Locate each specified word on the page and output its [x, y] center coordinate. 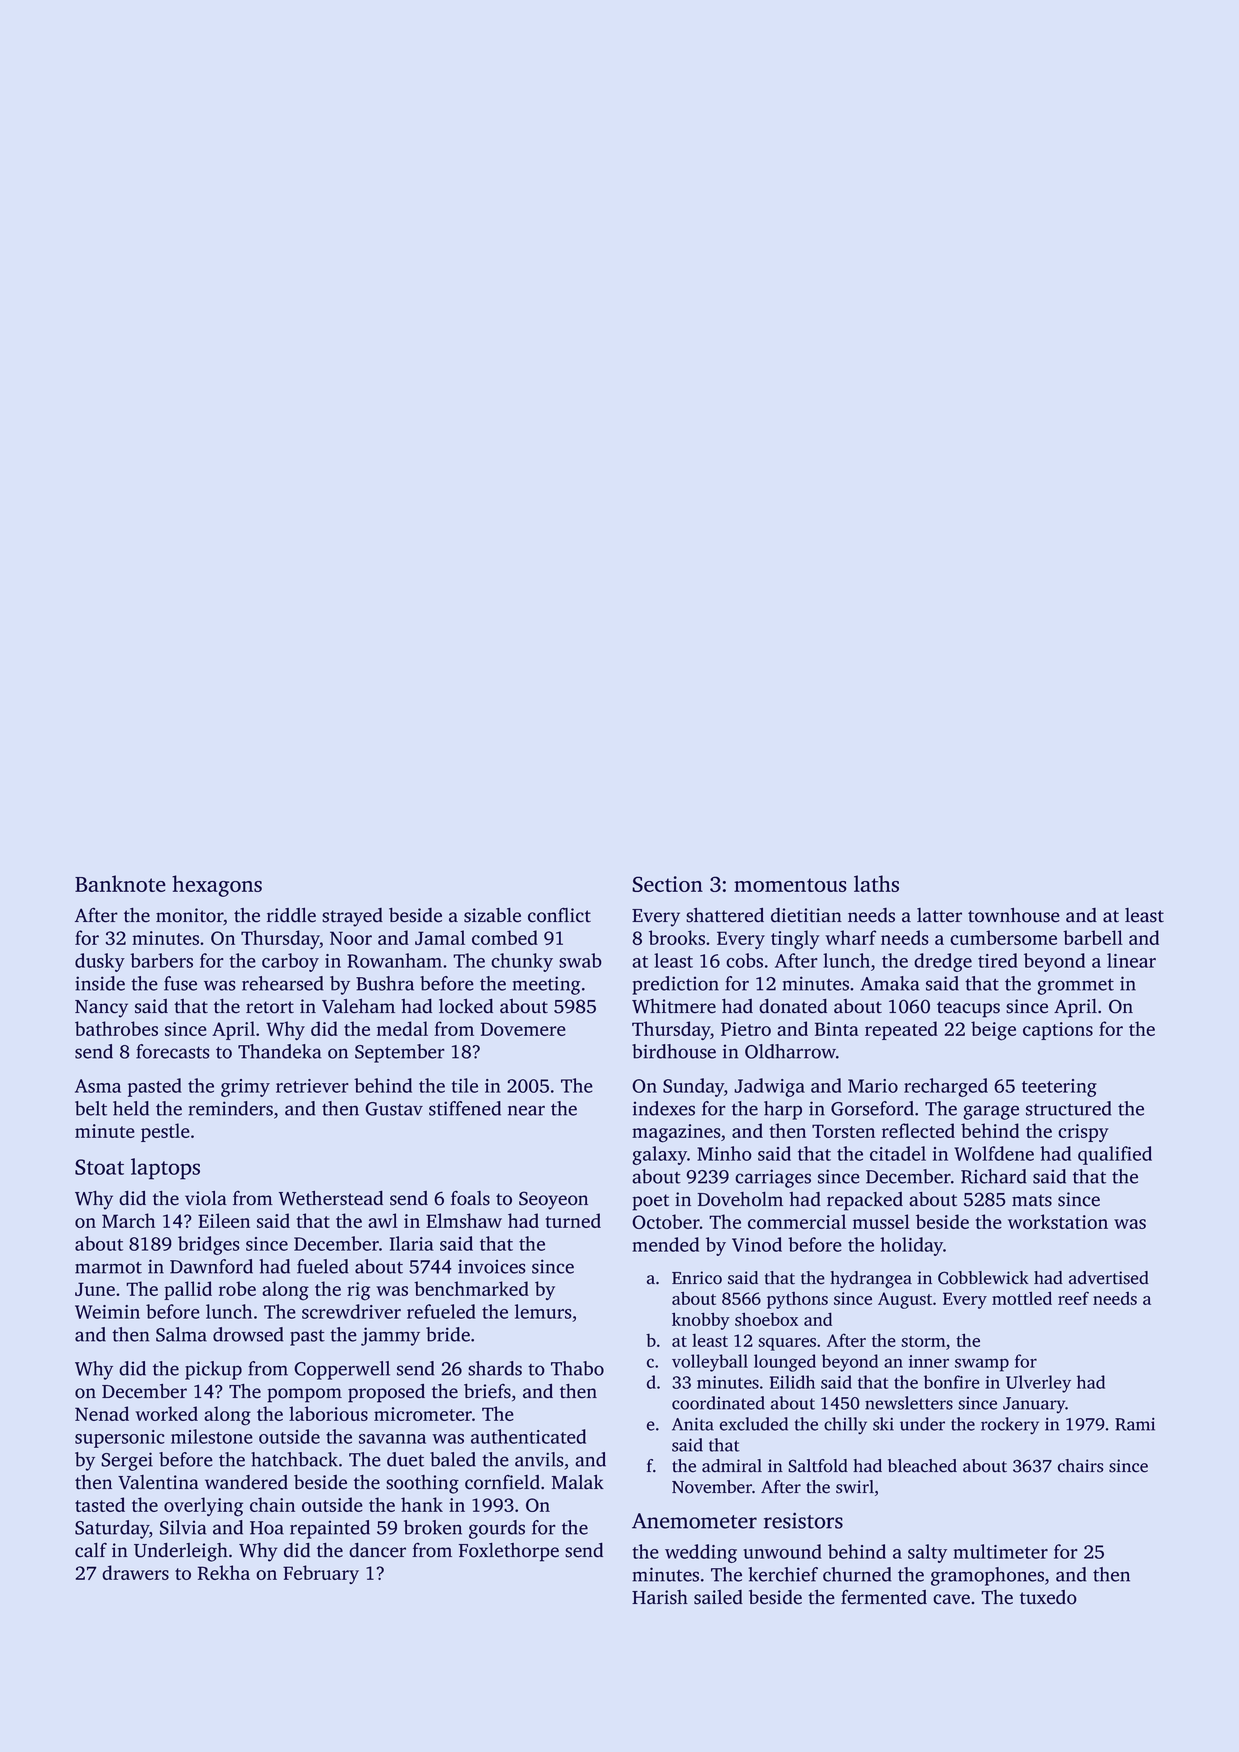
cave [951, 1599]
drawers [135, 1572]
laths [876, 883]
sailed [718, 1597]
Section [667, 884]
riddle [291, 915]
